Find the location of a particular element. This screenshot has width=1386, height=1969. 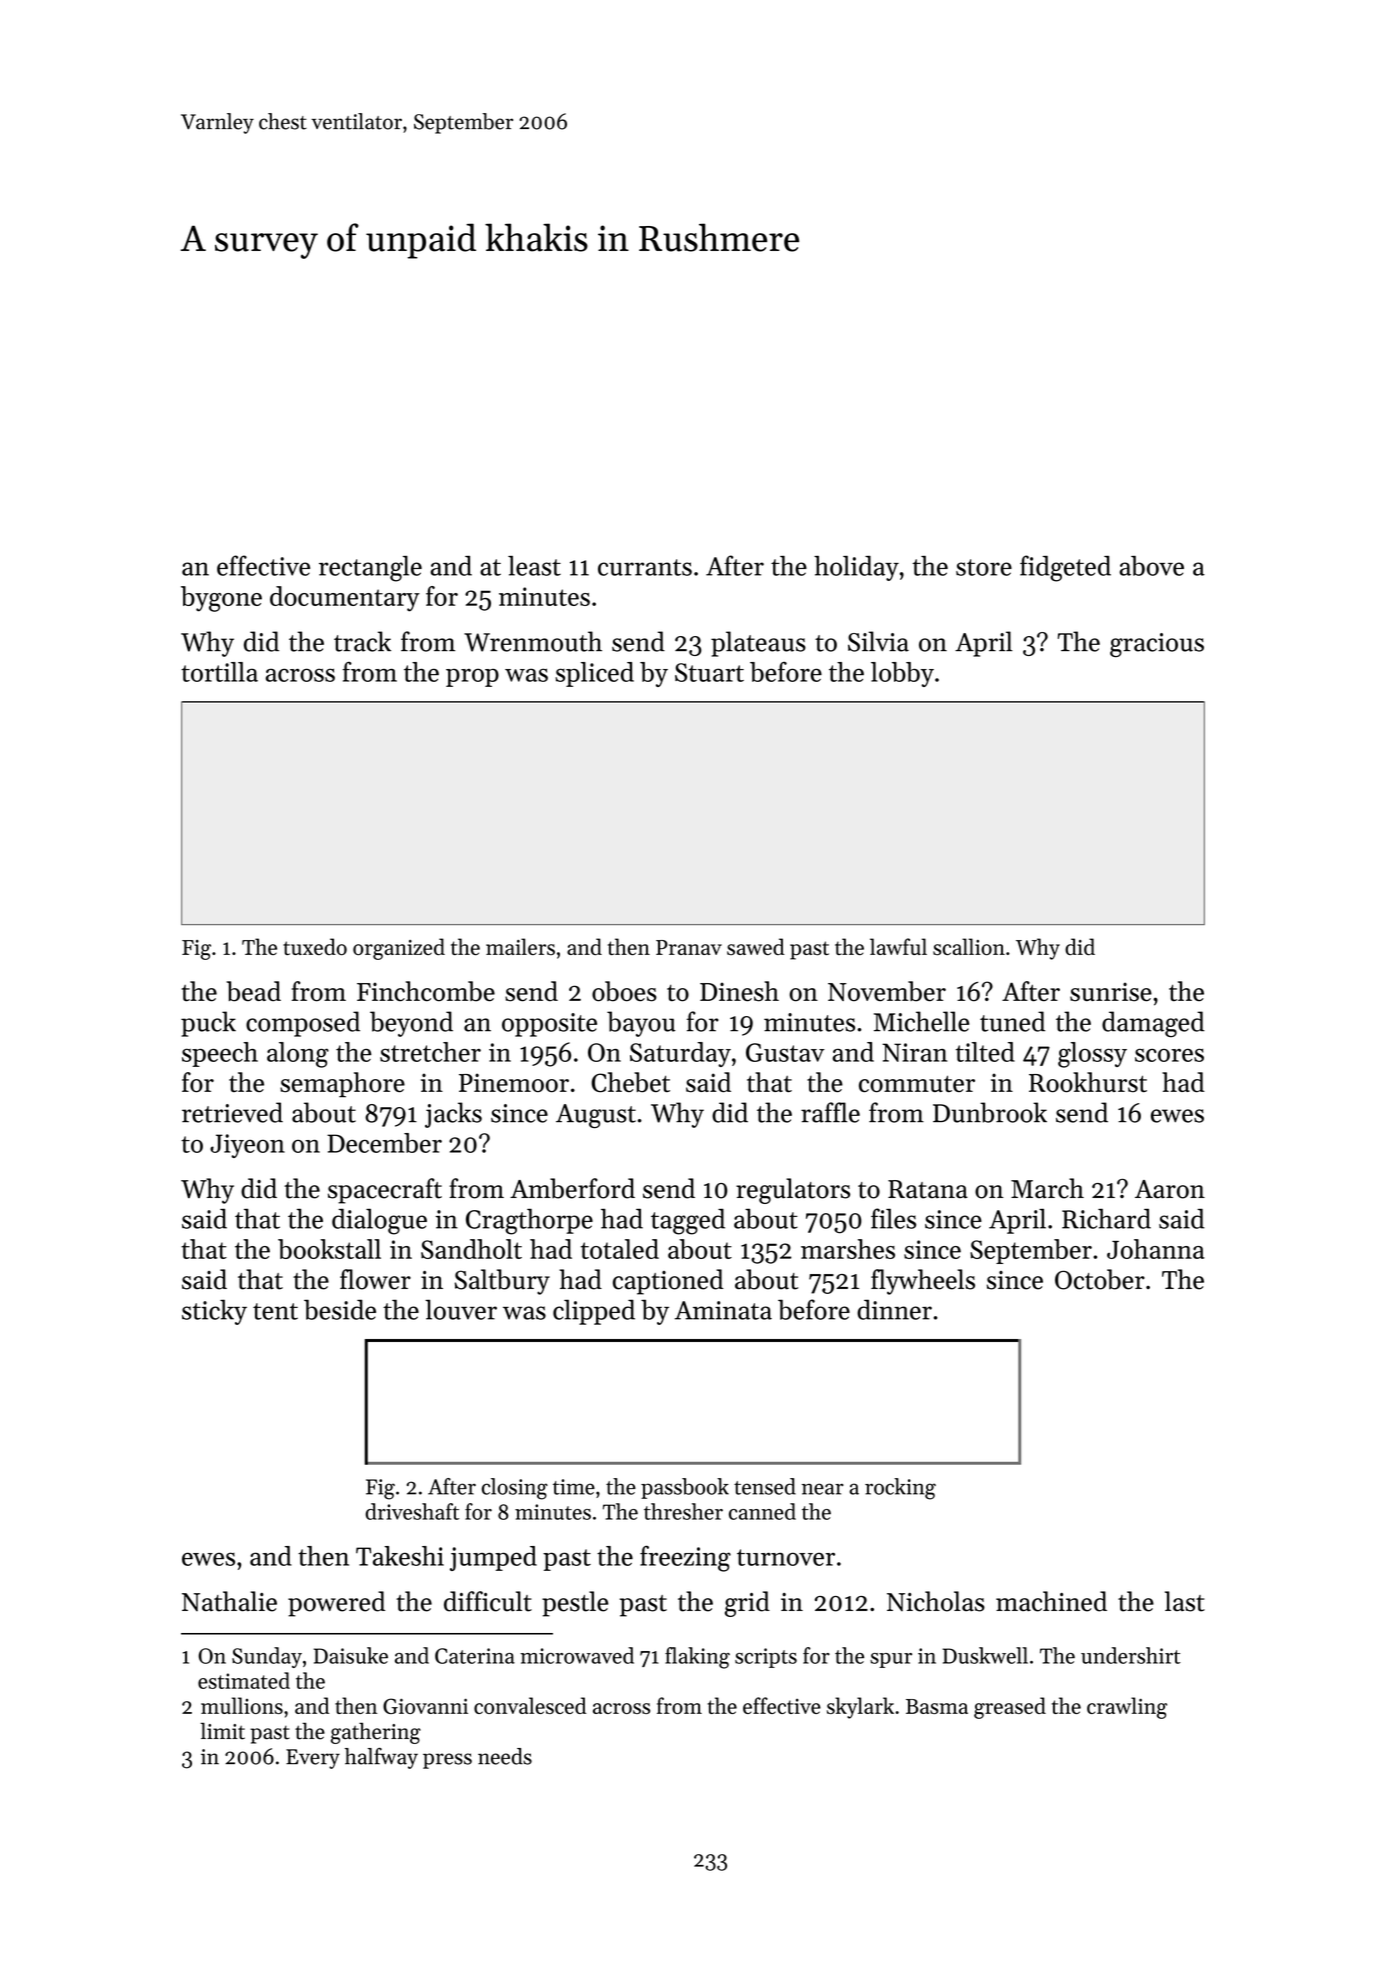

louver is located at coordinates (461, 1310).
